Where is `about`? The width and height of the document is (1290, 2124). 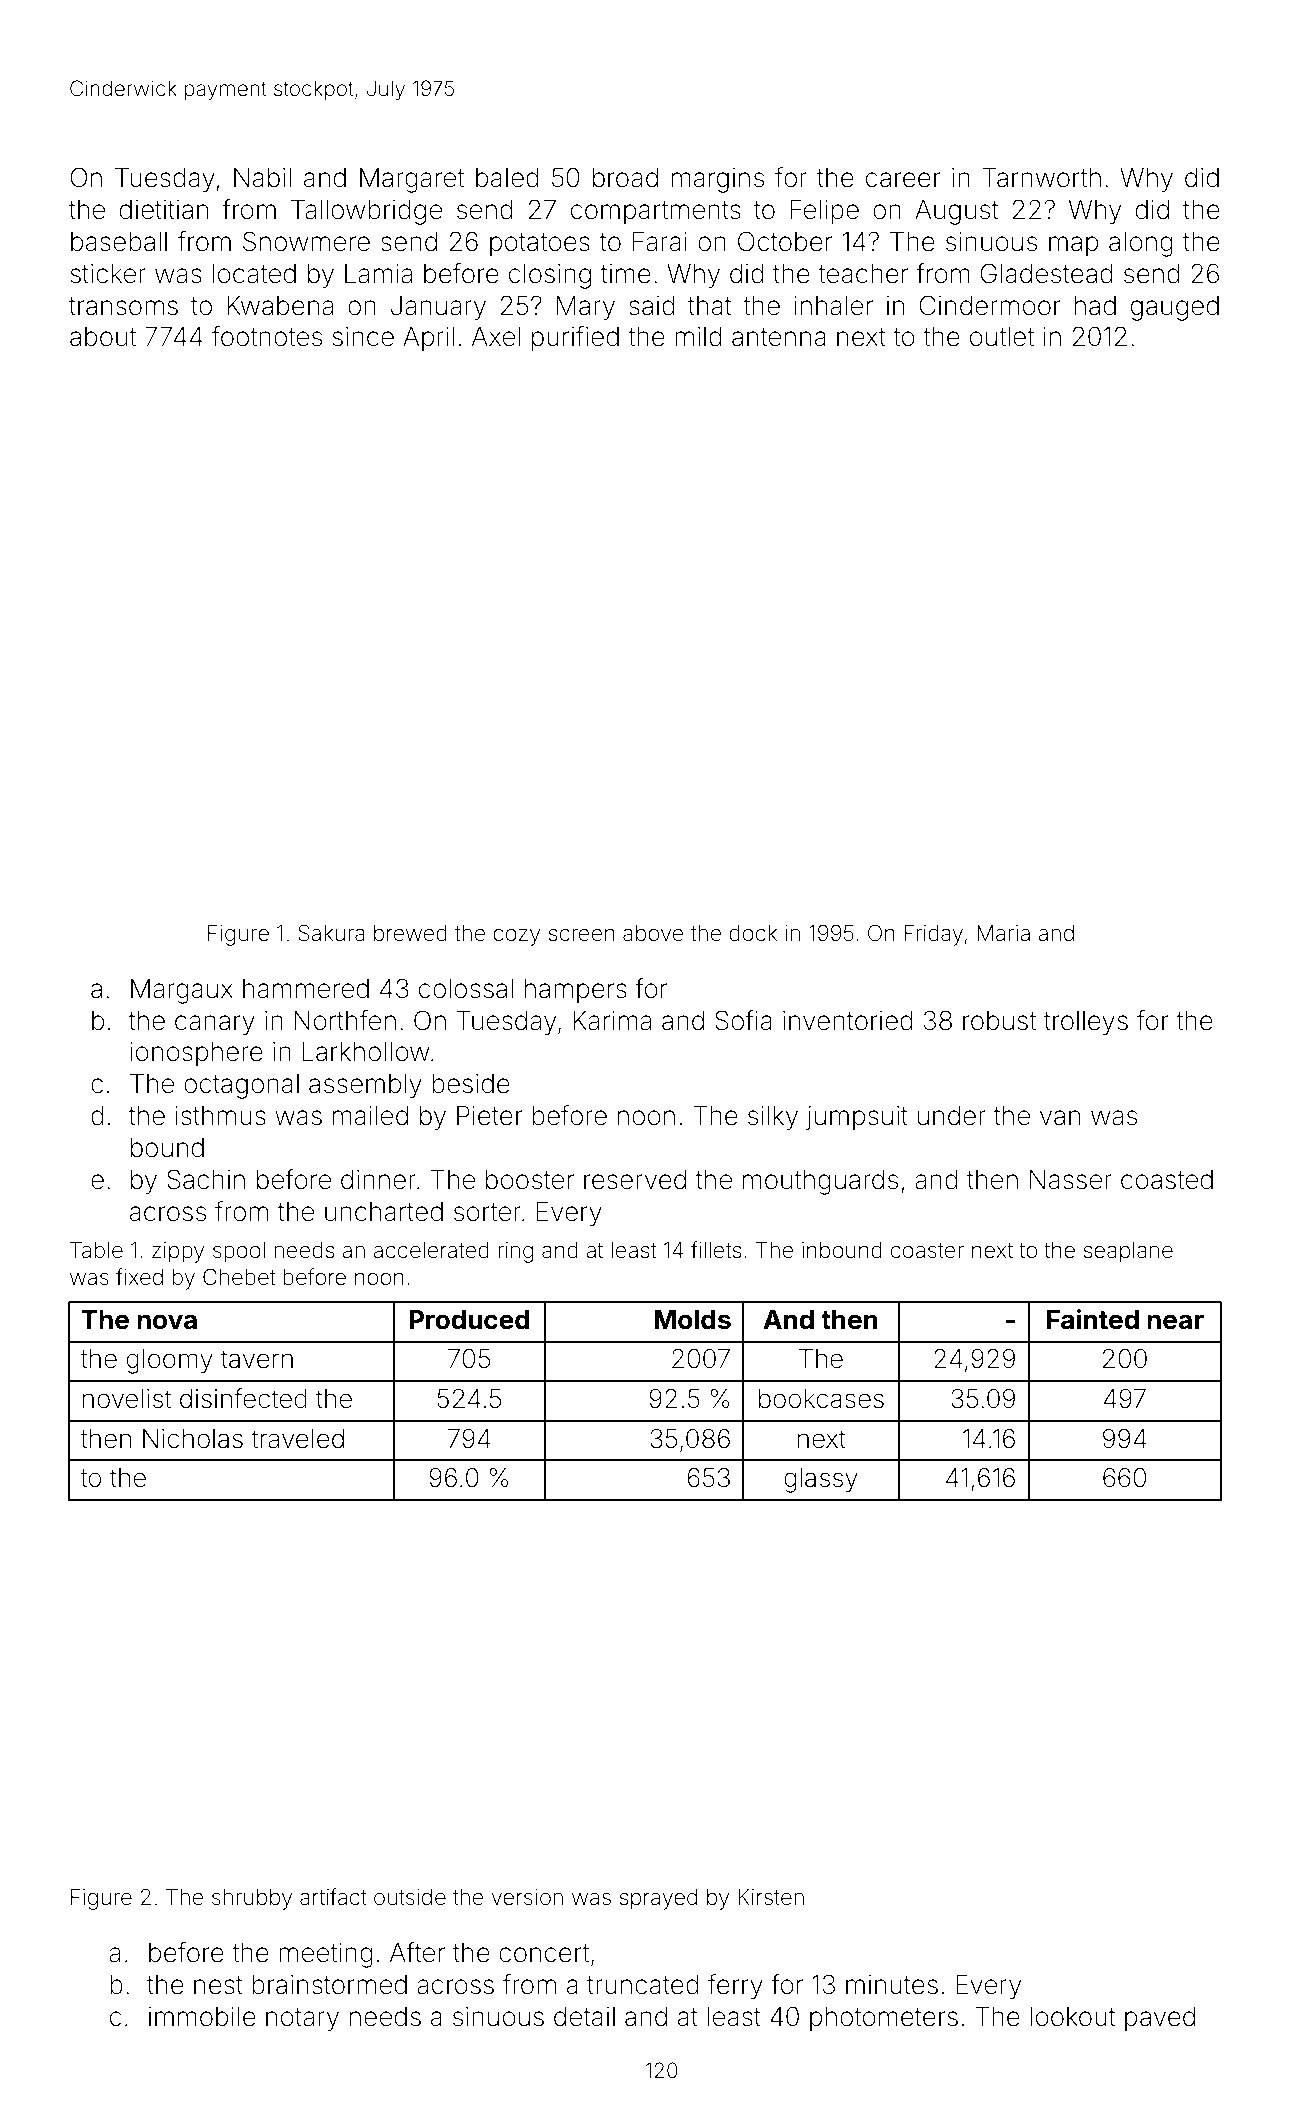 about is located at coordinates (103, 337).
